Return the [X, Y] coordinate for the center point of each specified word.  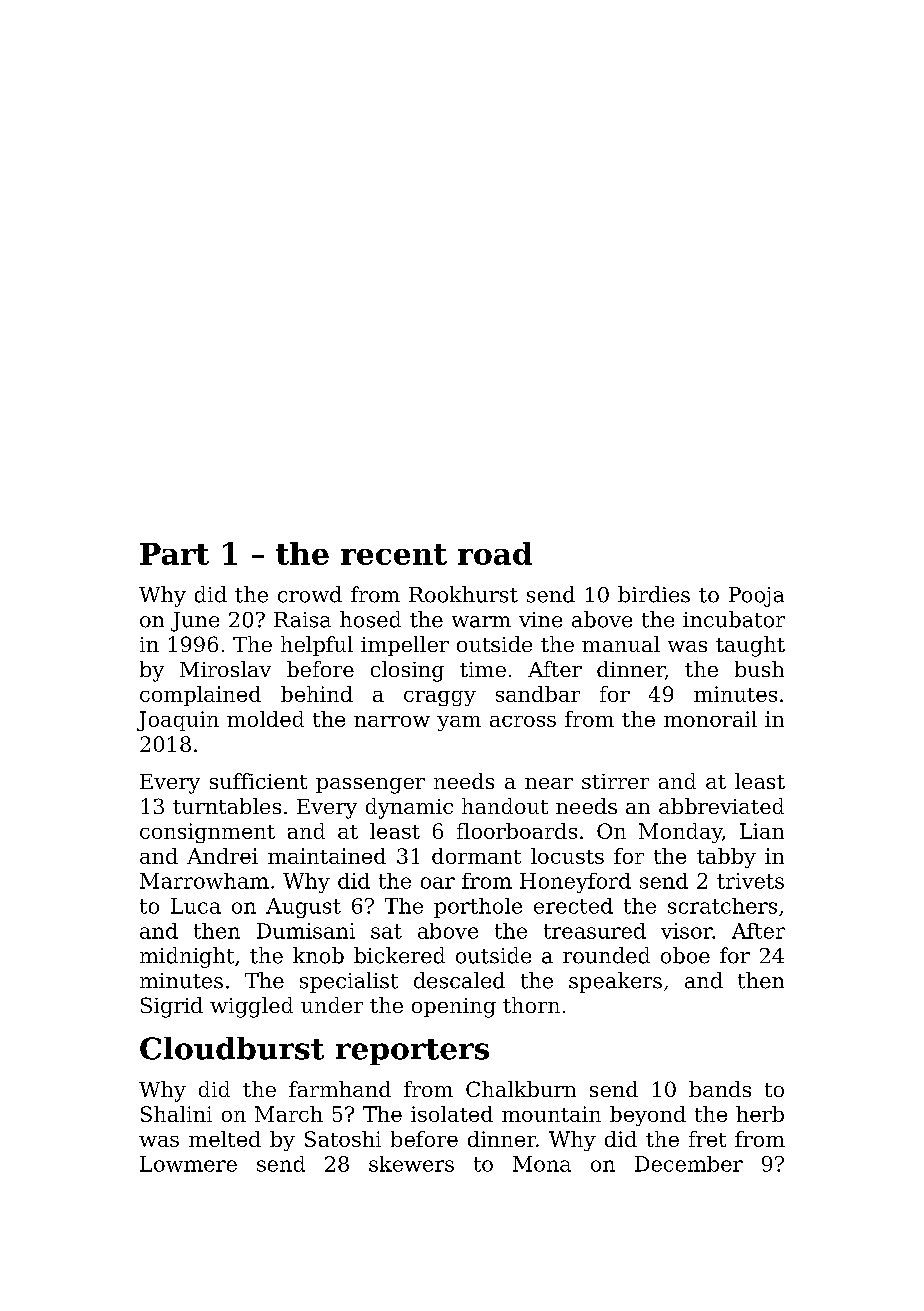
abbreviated [721, 806]
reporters [412, 1052]
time [483, 669]
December [689, 1164]
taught [750, 646]
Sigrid [172, 1007]
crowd [310, 594]
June [195, 622]
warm [481, 622]
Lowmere [188, 1164]
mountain [551, 1114]
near [549, 783]
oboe [685, 955]
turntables [227, 806]
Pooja [756, 597]
